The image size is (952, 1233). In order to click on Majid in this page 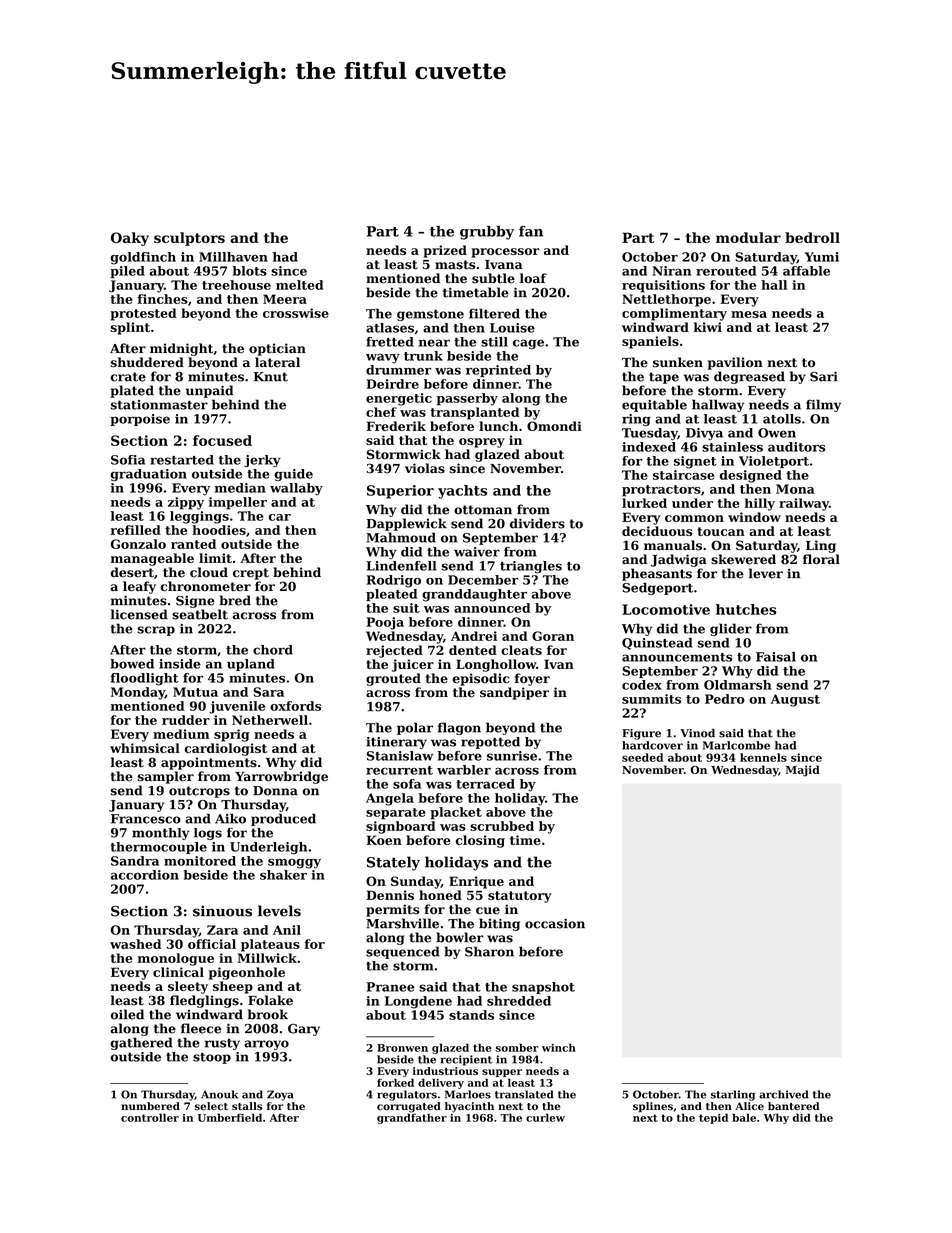, I will do `click(803, 771)`.
